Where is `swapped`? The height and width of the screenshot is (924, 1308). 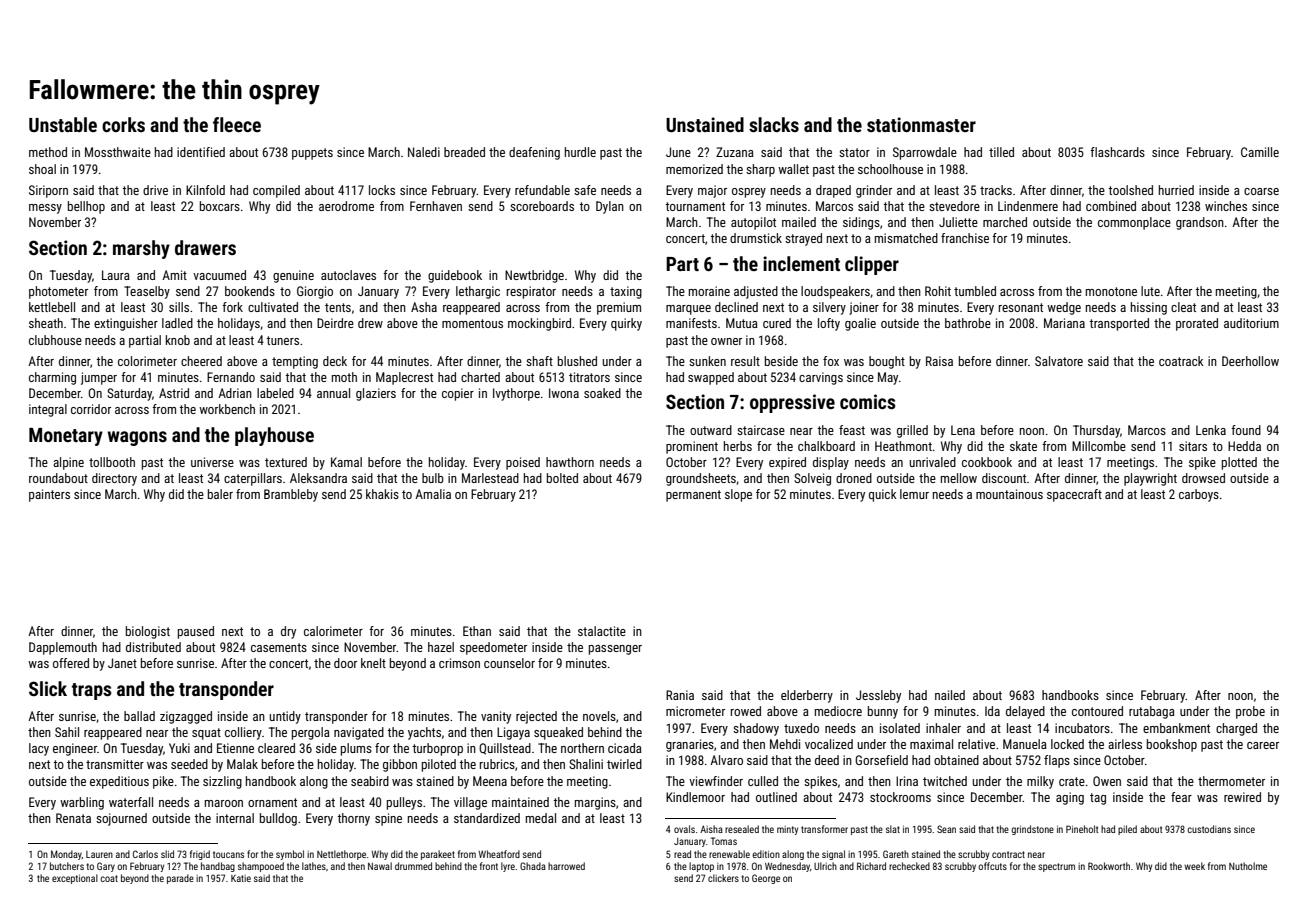
swapped is located at coordinates (711, 378).
